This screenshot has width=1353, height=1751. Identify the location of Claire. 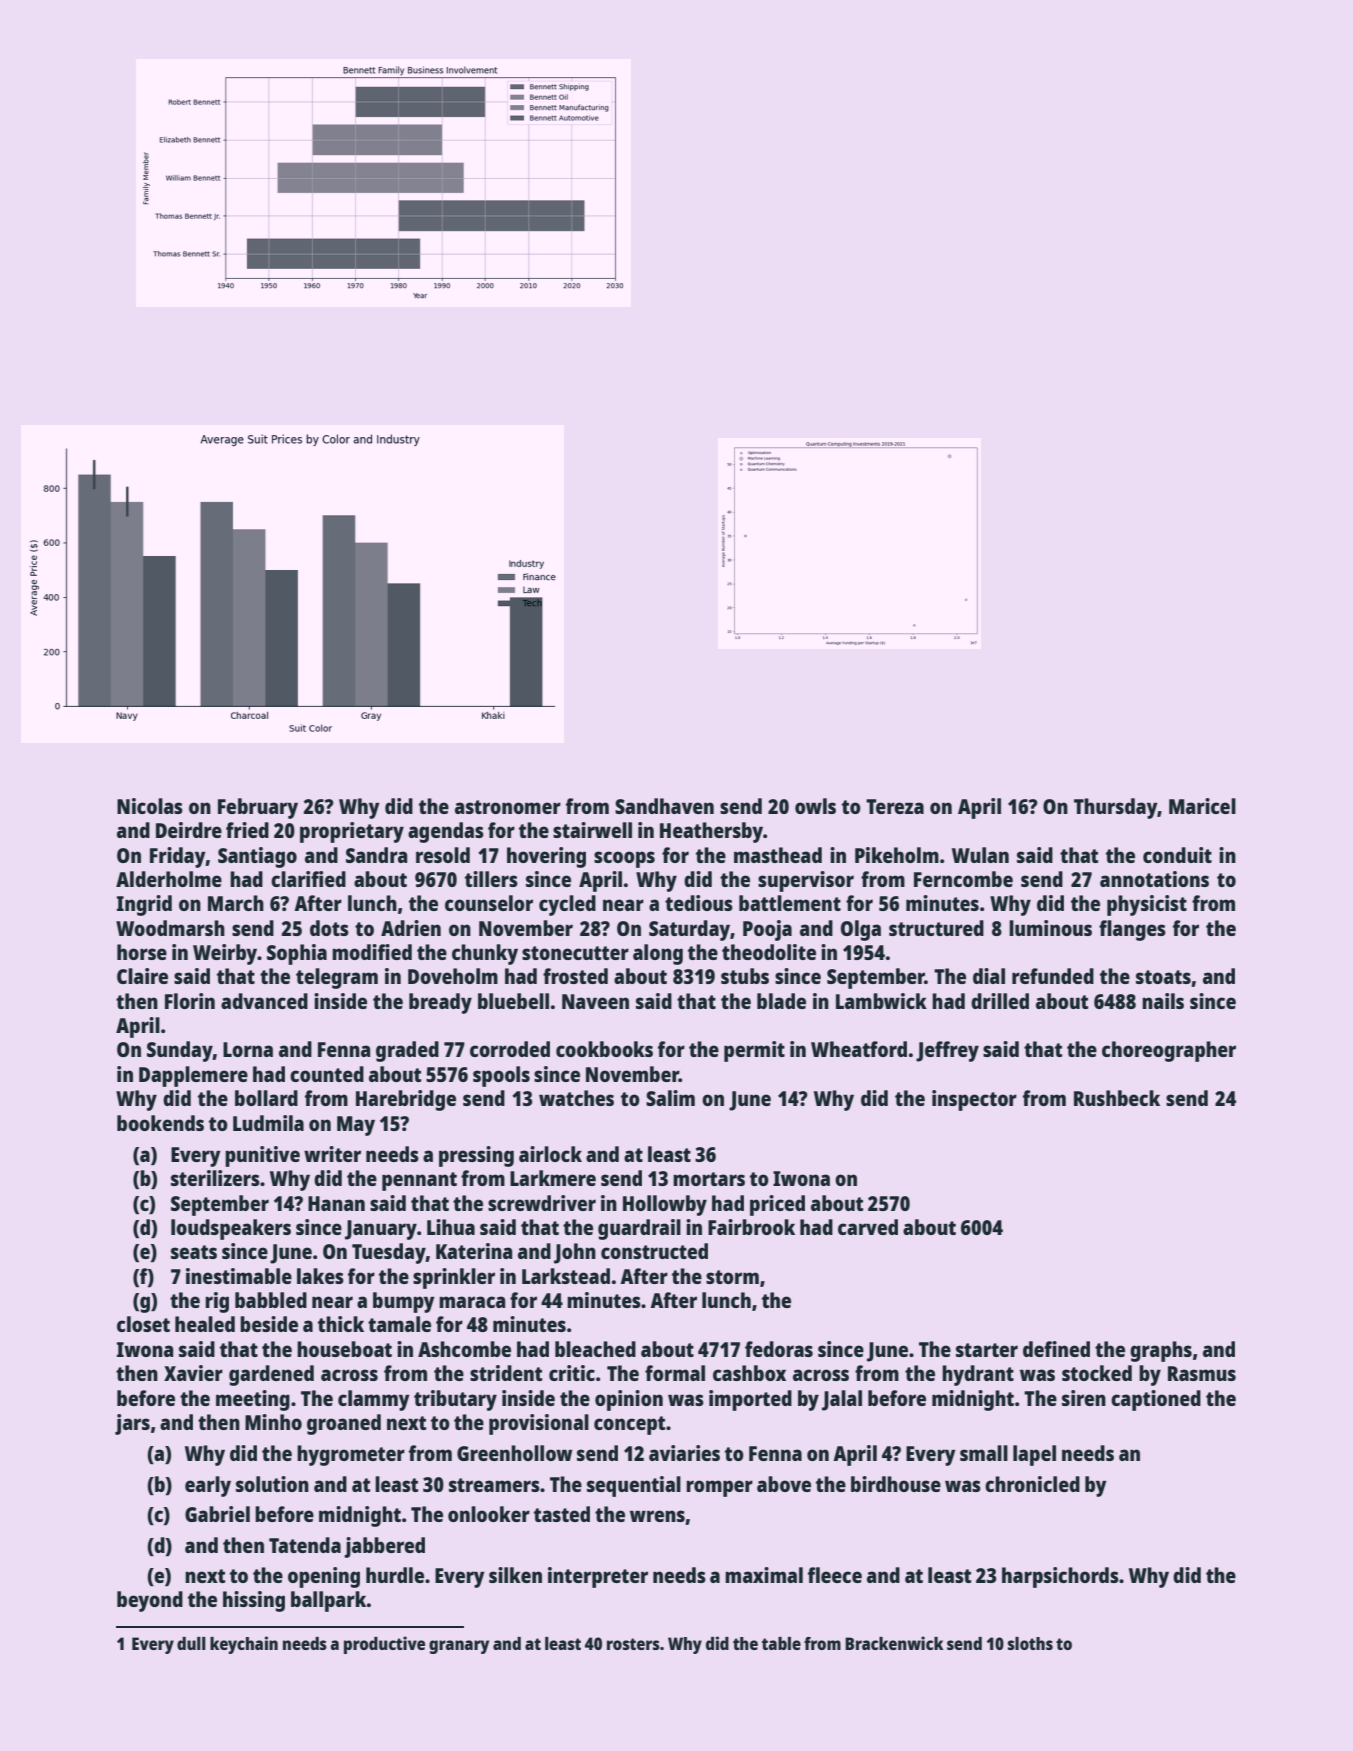
(142, 976).
